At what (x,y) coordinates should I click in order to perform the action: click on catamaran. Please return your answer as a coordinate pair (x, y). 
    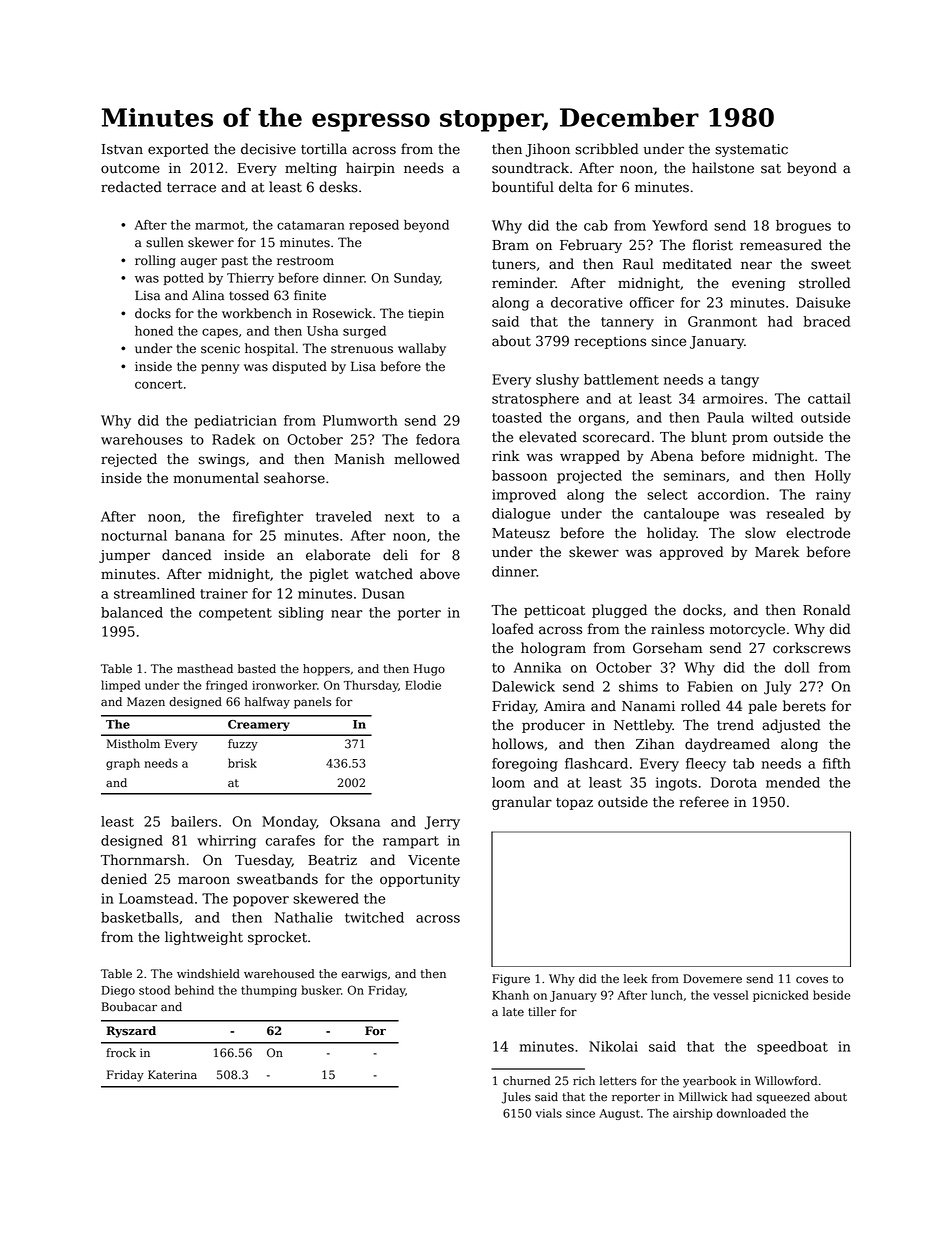
    Looking at the image, I should click on (311, 225).
